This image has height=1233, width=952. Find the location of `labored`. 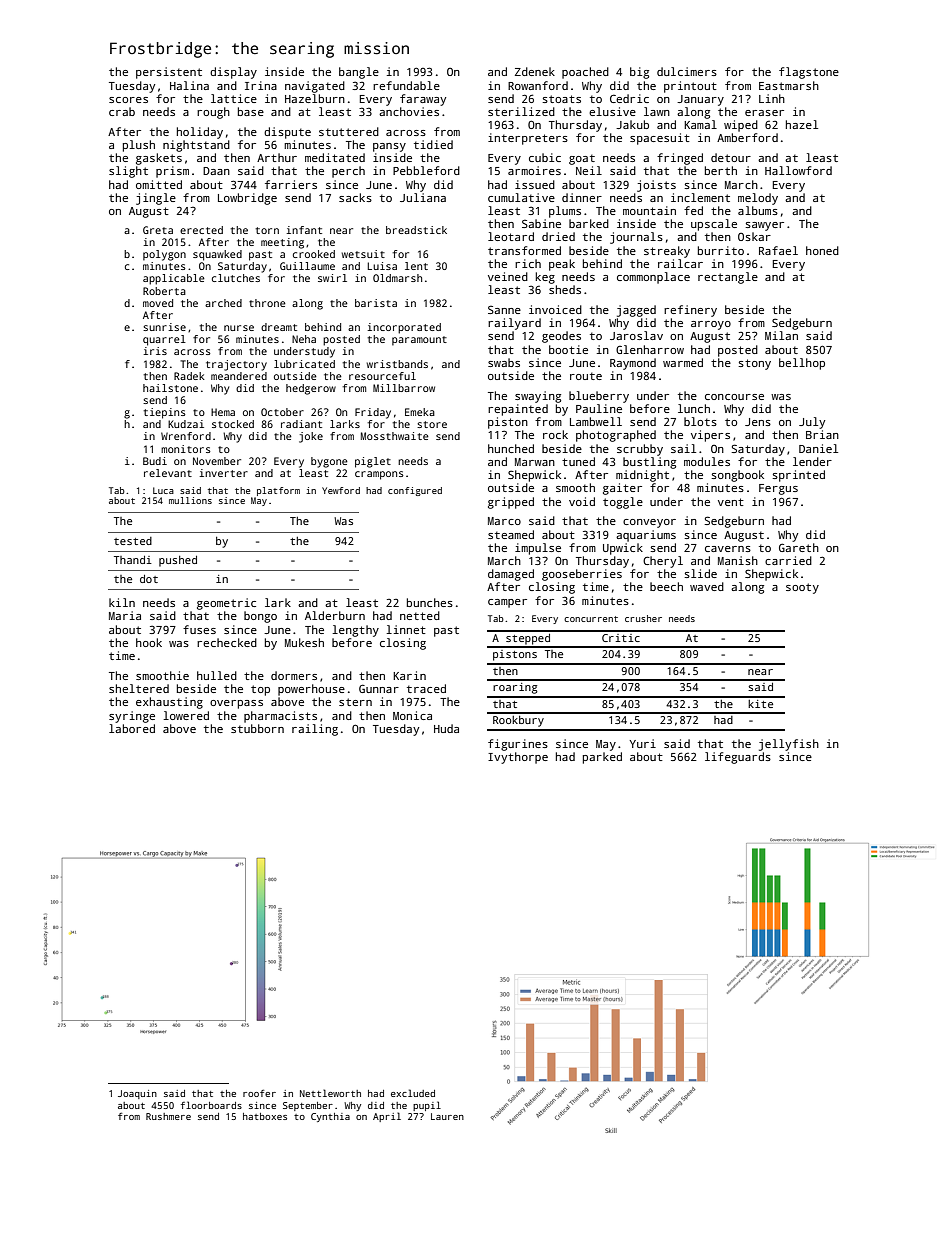

labored is located at coordinates (132, 728).
